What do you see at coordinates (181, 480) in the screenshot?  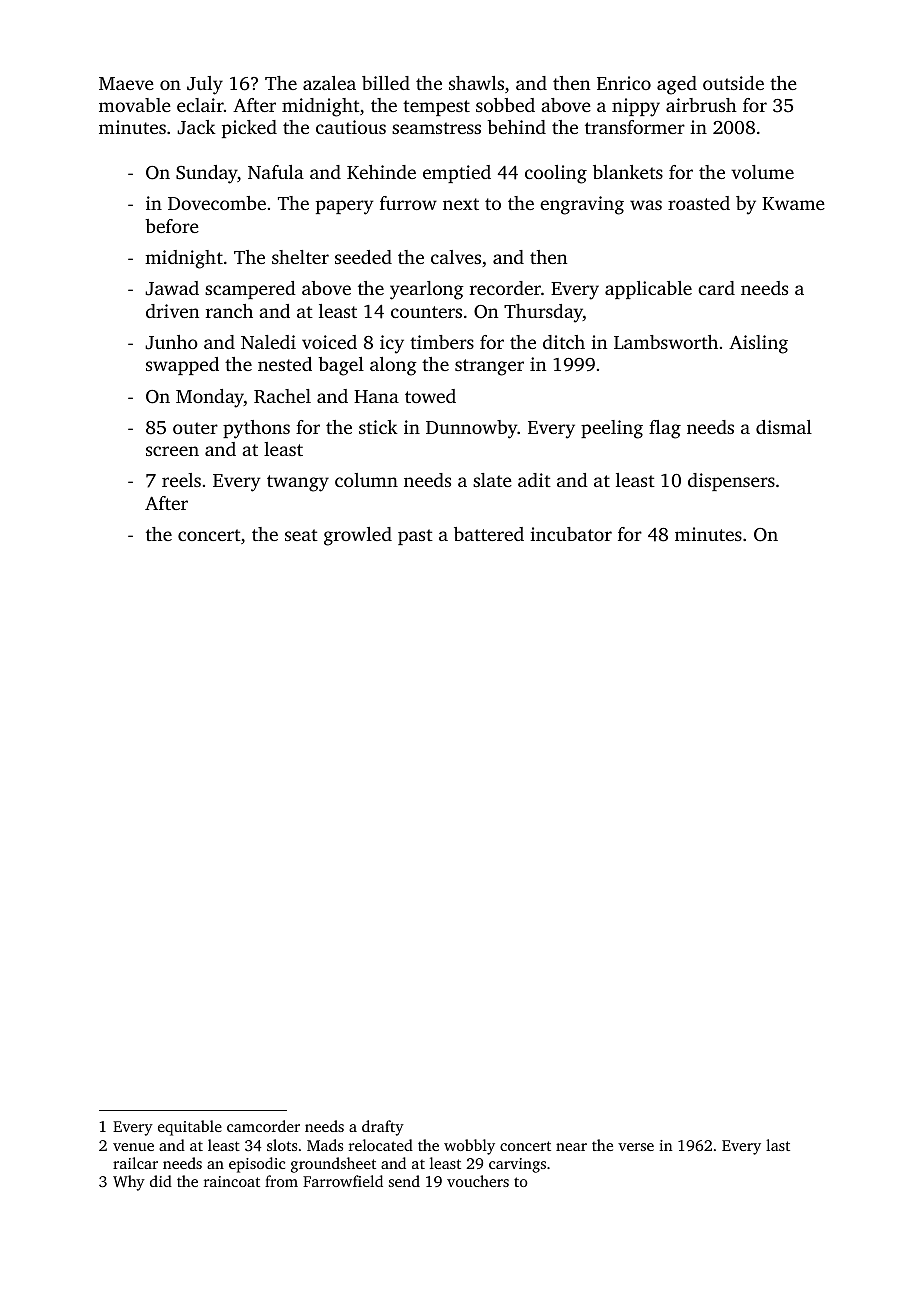 I see `reels` at bounding box center [181, 480].
